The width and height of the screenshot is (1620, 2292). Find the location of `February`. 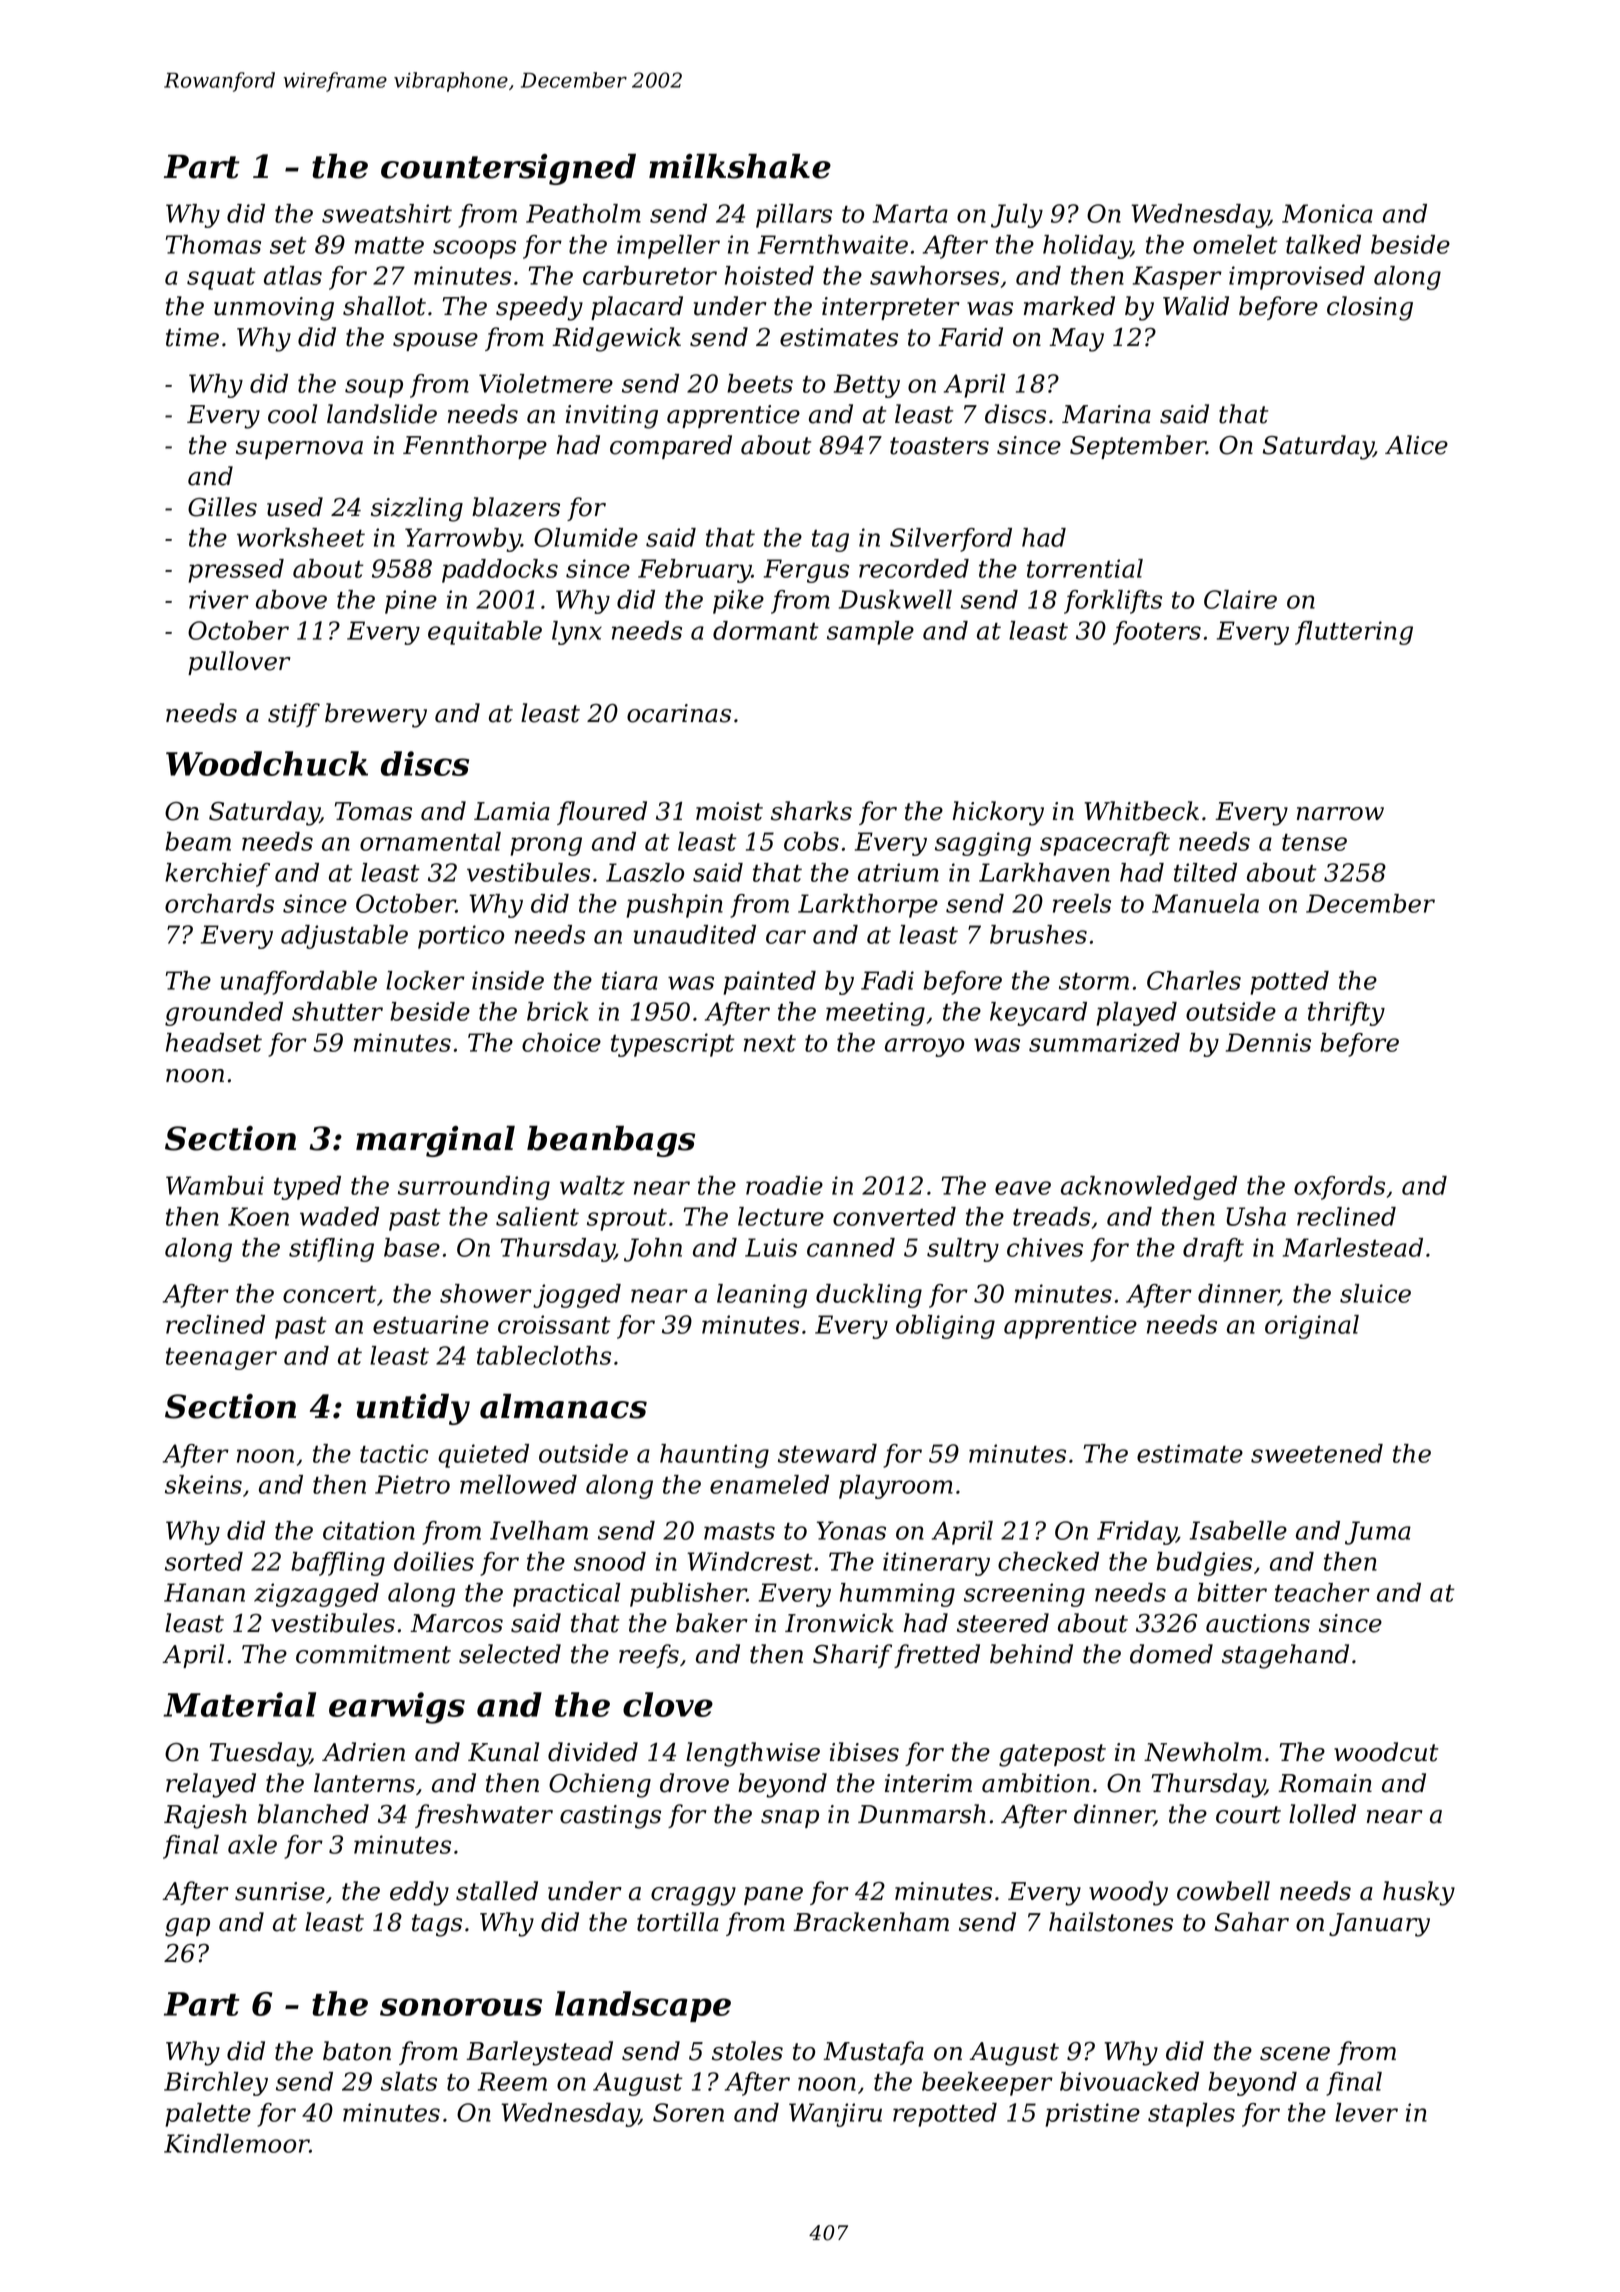

February is located at coordinates (695, 571).
